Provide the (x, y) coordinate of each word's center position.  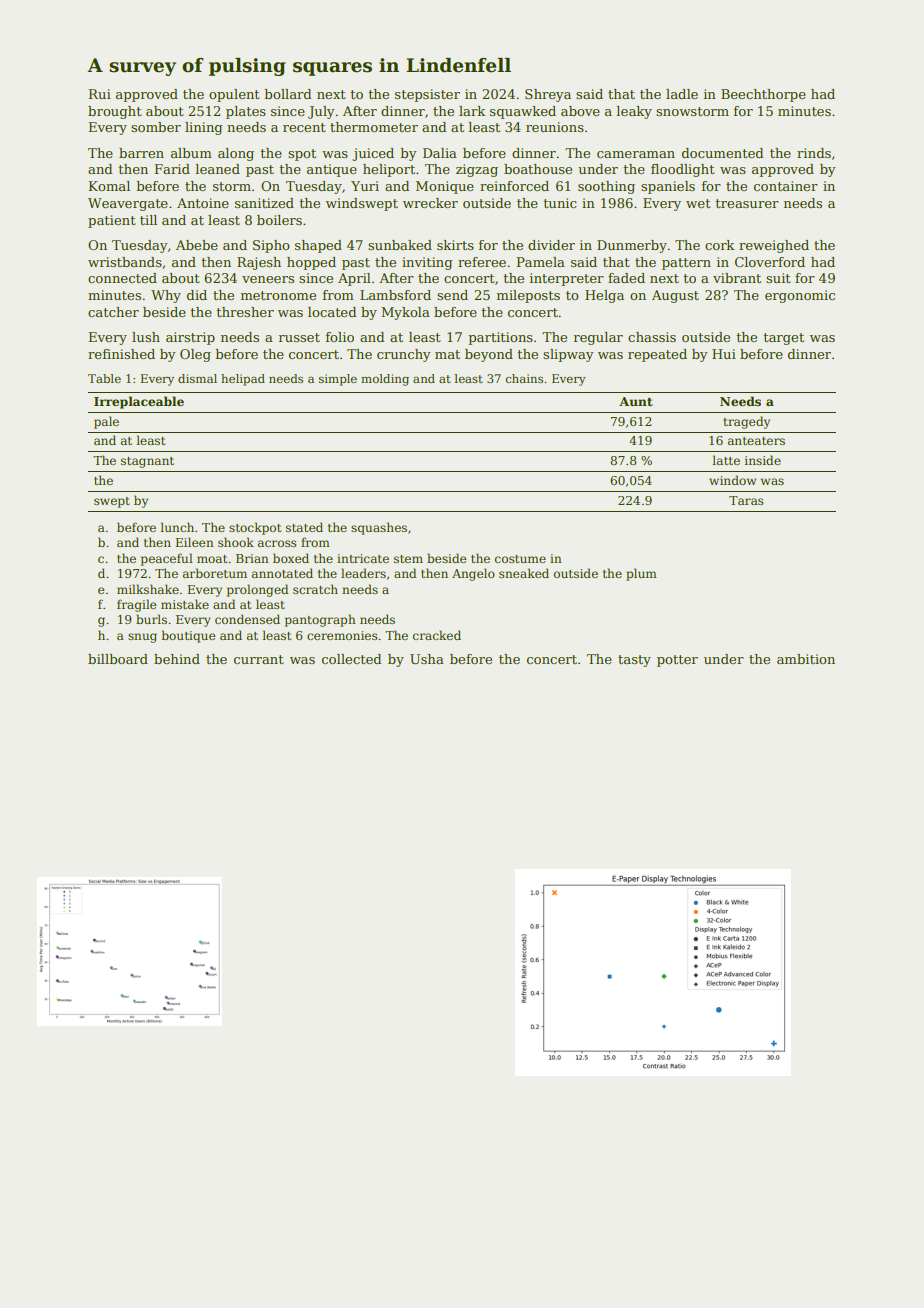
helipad (243, 380)
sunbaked (400, 245)
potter (677, 661)
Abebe (197, 245)
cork (720, 245)
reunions (555, 127)
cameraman (636, 154)
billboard (118, 659)
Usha (427, 659)
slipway (568, 355)
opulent (234, 95)
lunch (177, 527)
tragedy (746, 422)
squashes (379, 528)
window (732, 480)
